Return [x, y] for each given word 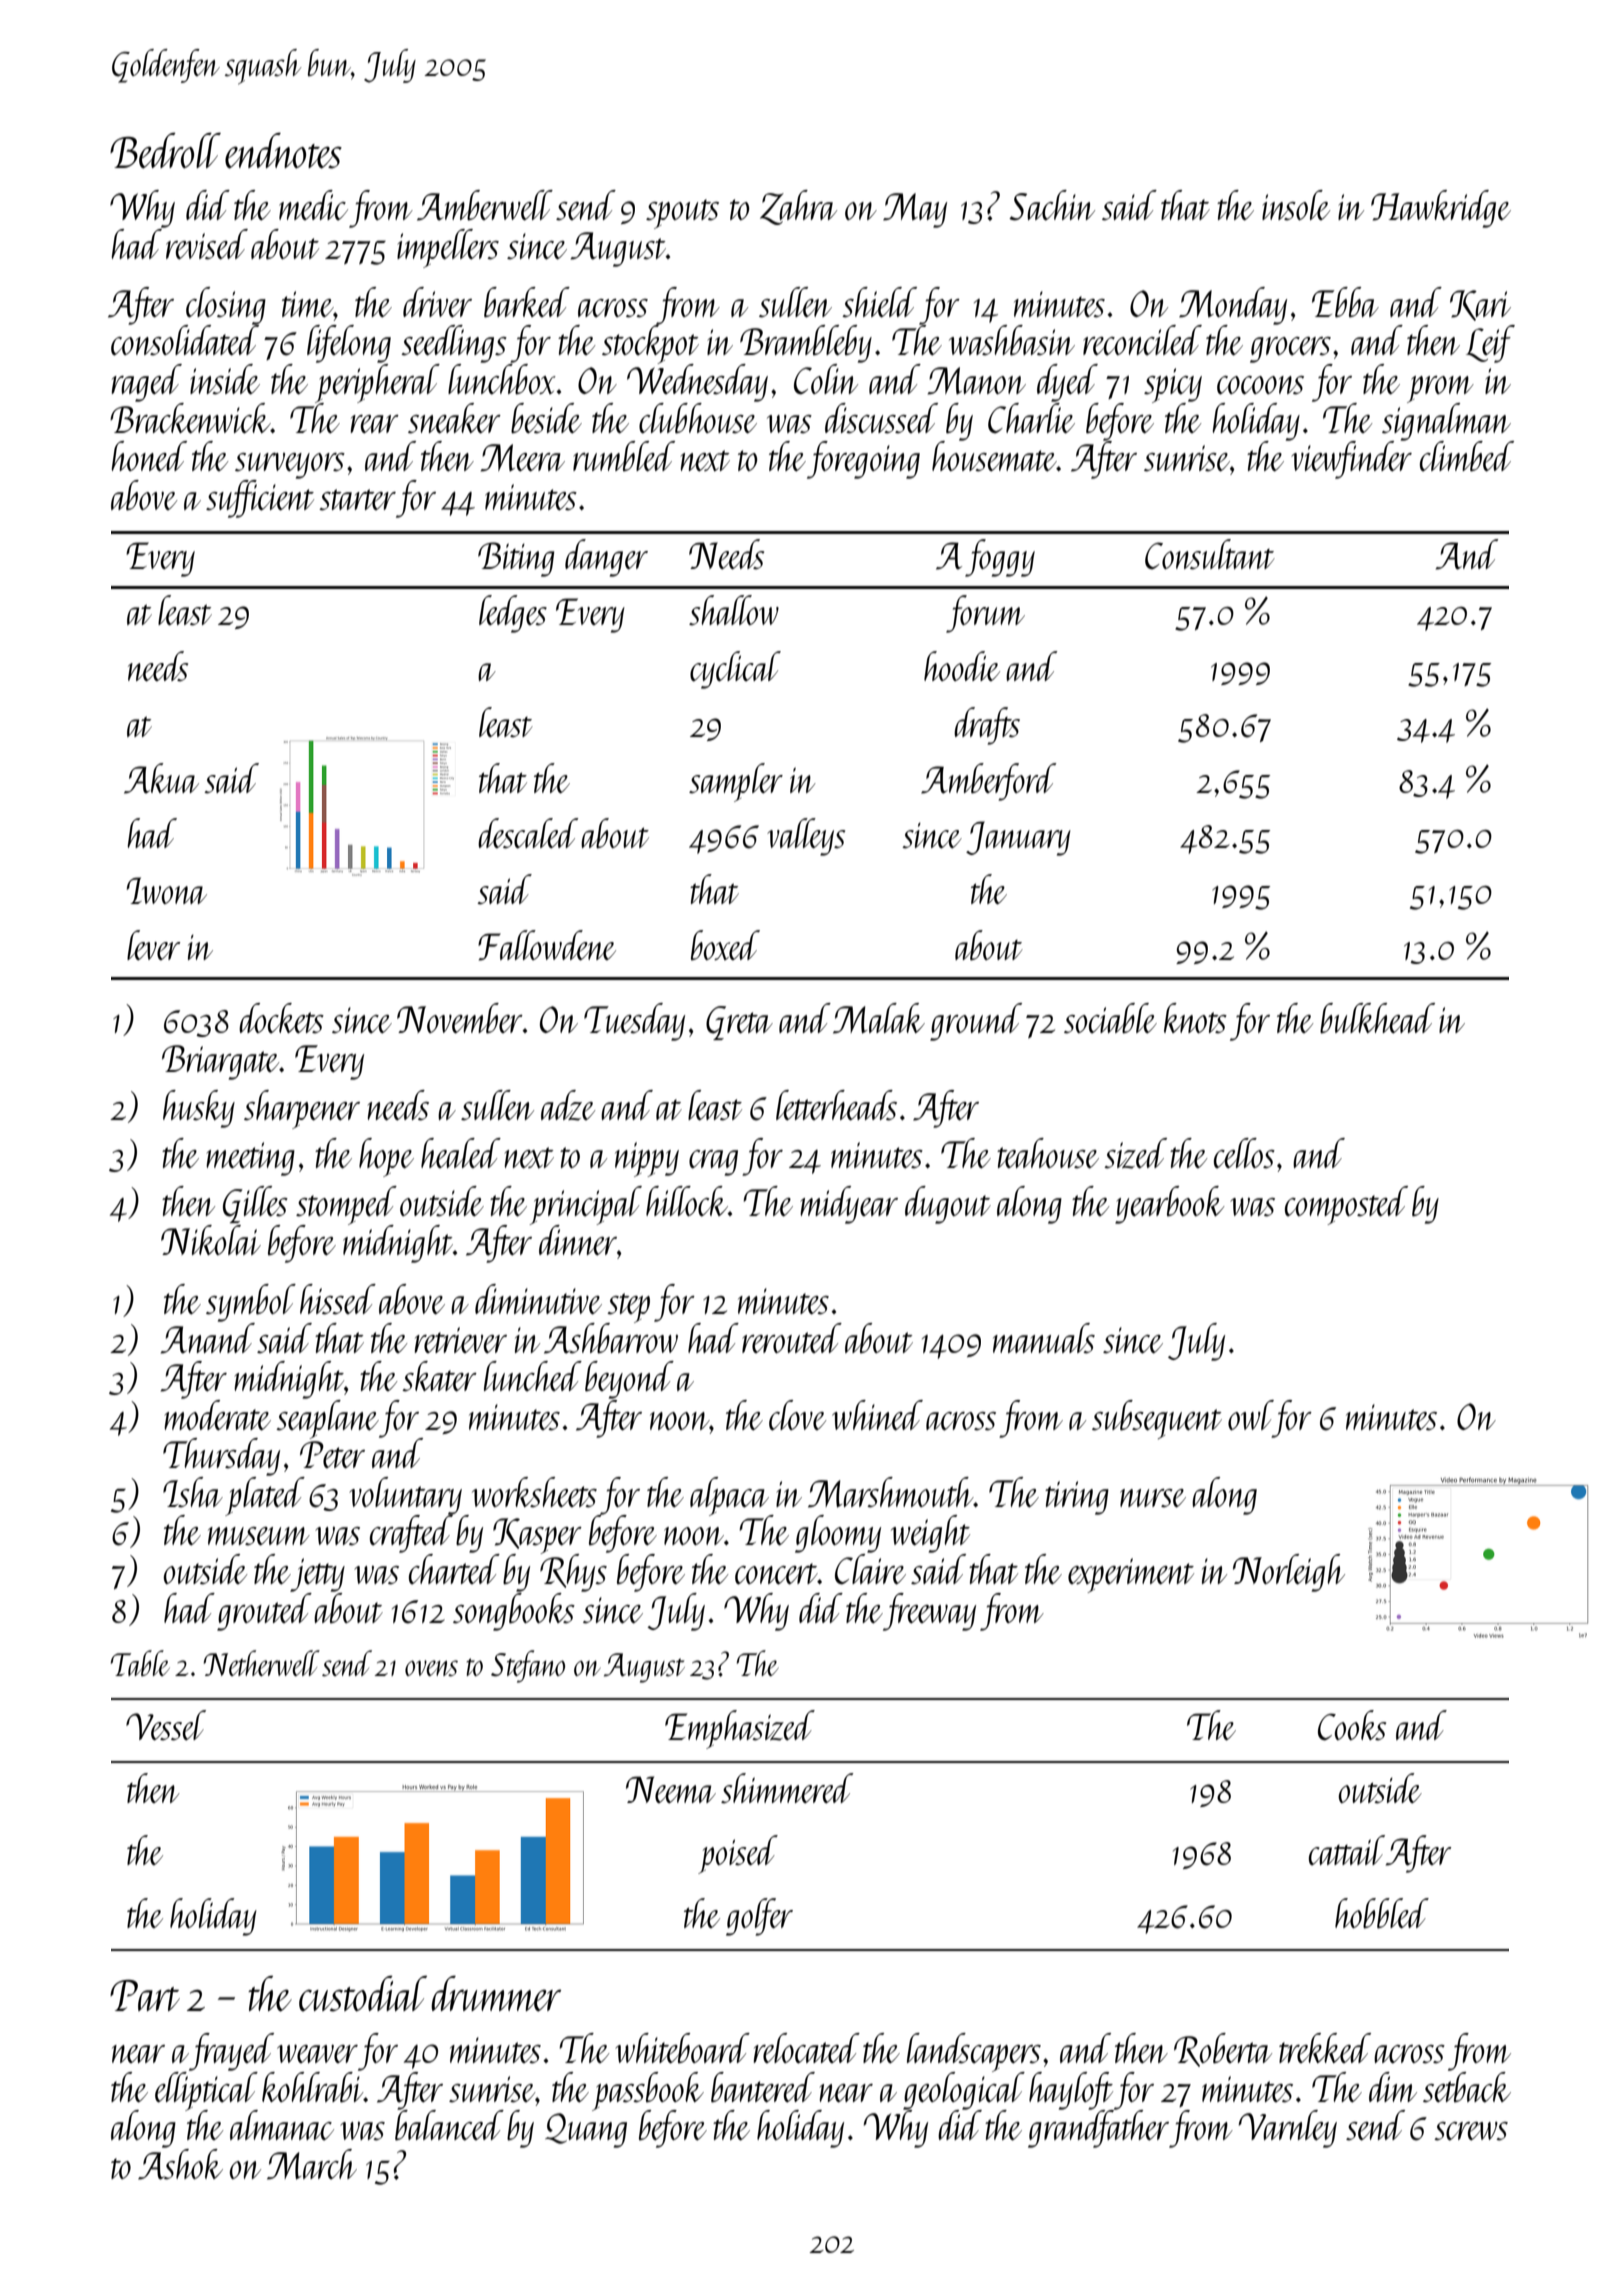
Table [140, 1663]
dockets [281, 1018]
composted [1346, 1205]
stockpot [650, 344]
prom [1440, 389]
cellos [1244, 1153]
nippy [647, 1159]
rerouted [792, 1338]
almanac [282, 2125]
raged [147, 383]
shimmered [787, 1788]
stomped [346, 1205]
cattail [1347, 1850]
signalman [1446, 422]
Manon [976, 381]
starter [357, 500]
